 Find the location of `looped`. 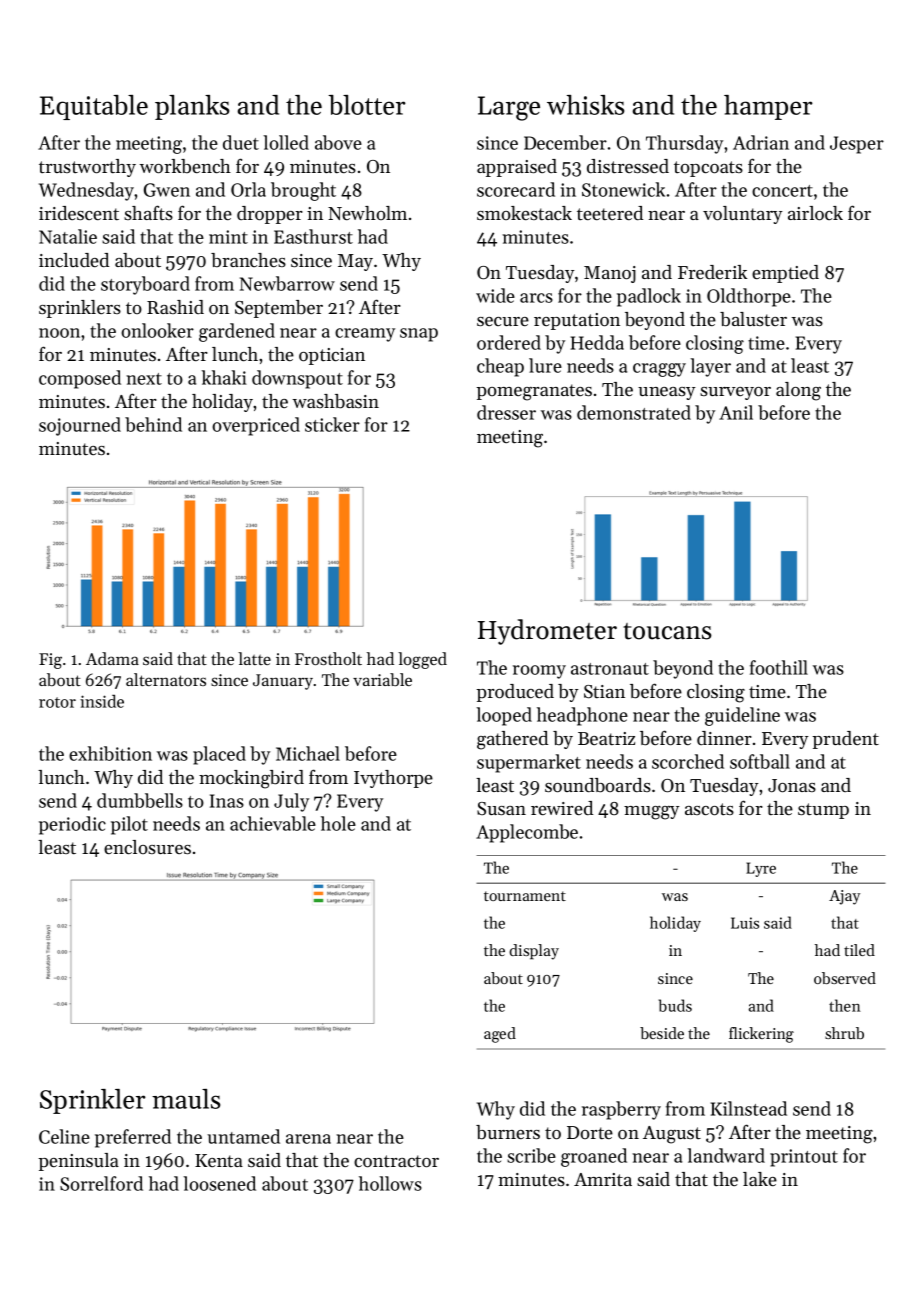

looped is located at coordinates (504, 716).
